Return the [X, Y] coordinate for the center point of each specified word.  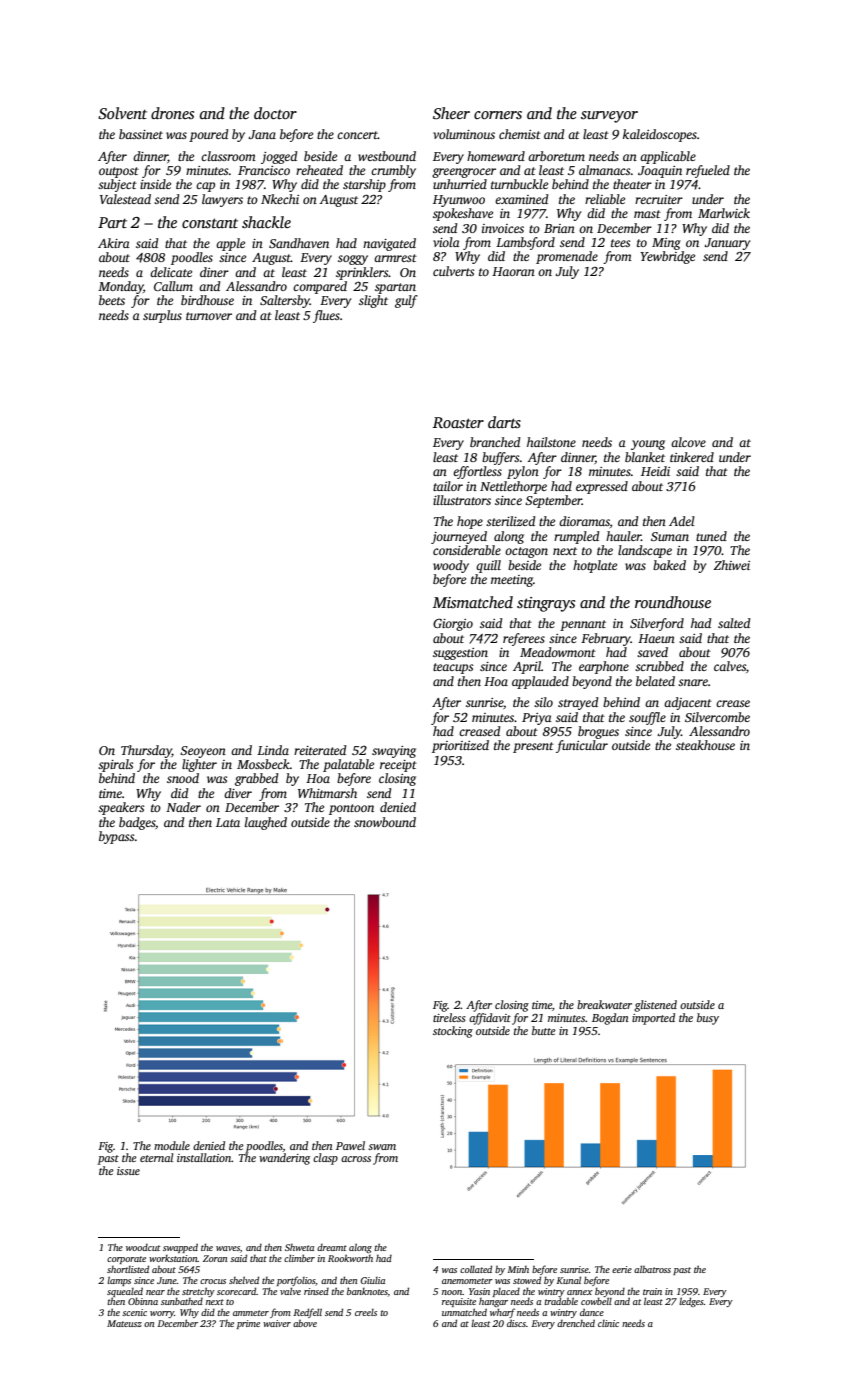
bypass [116, 837]
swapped [180, 1248]
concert [357, 135]
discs [516, 1323]
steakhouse [705, 745]
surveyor [609, 117]
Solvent [122, 113]
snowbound [385, 822]
